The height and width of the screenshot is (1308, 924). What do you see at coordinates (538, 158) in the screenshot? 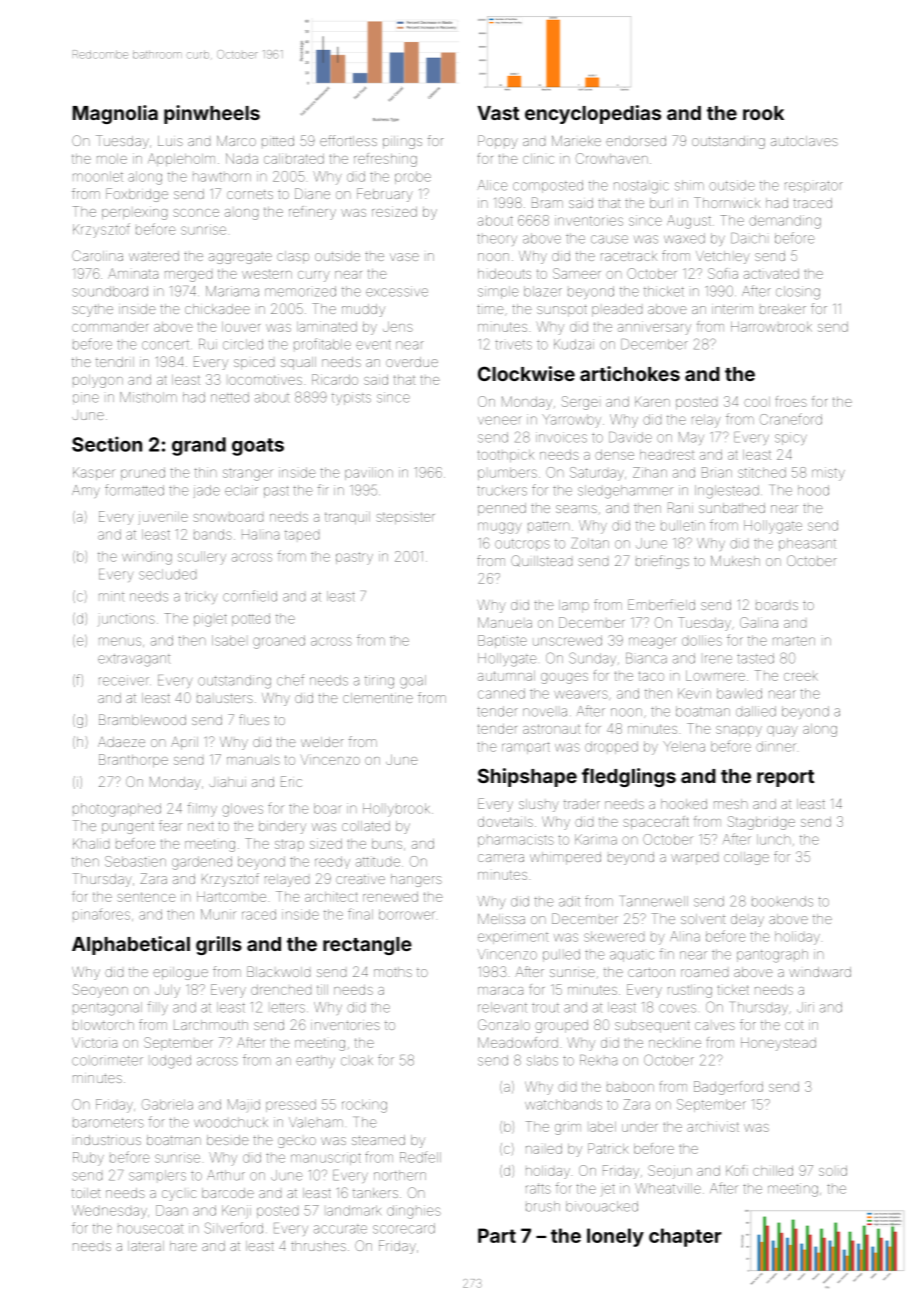
I see `clinic` at bounding box center [538, 158].
